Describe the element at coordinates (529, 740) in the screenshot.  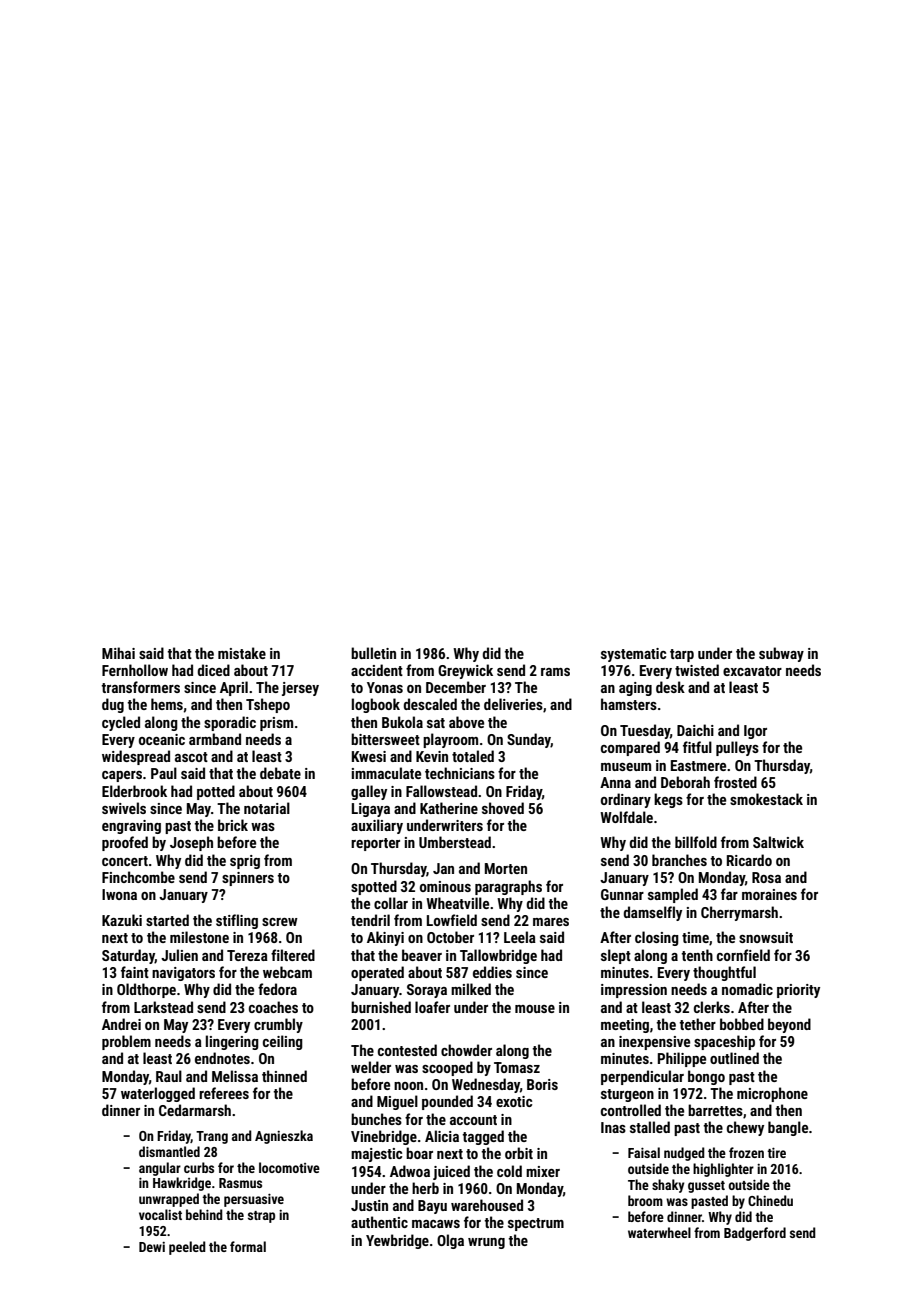
I see `Sunday` at that location.
